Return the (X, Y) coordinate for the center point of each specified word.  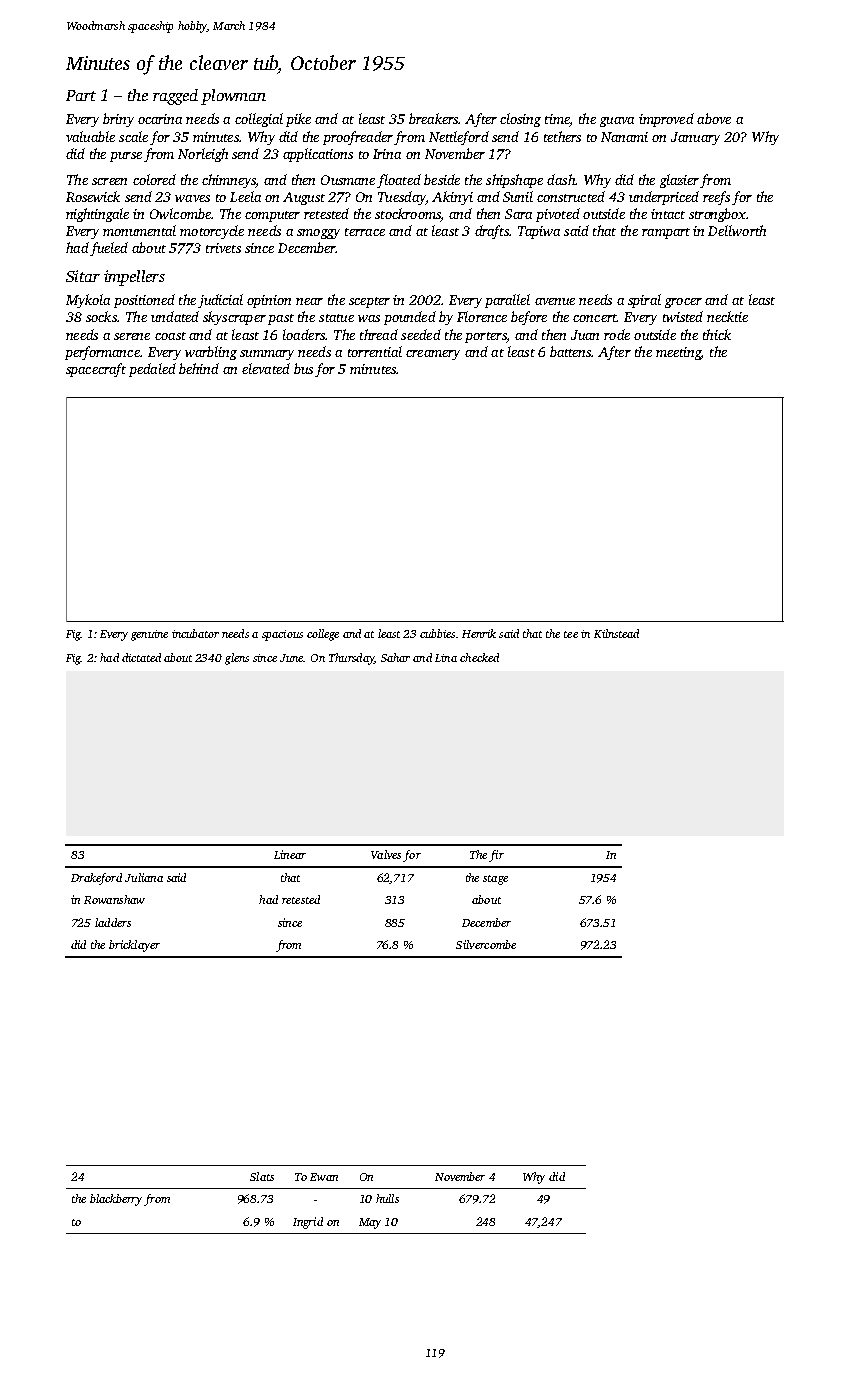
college (323, 635)
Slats (262, 1176)
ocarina (160, 119)
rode (617, 334)
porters (485, 337)
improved (666, 120)
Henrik (479, 633)
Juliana (144, 877)
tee (571, 634)
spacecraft (96, 370)
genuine (149, 635)
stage (495, 880)
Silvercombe (486, 944)
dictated (141, 657)
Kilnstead (616, 633)
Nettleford (459, 138)
